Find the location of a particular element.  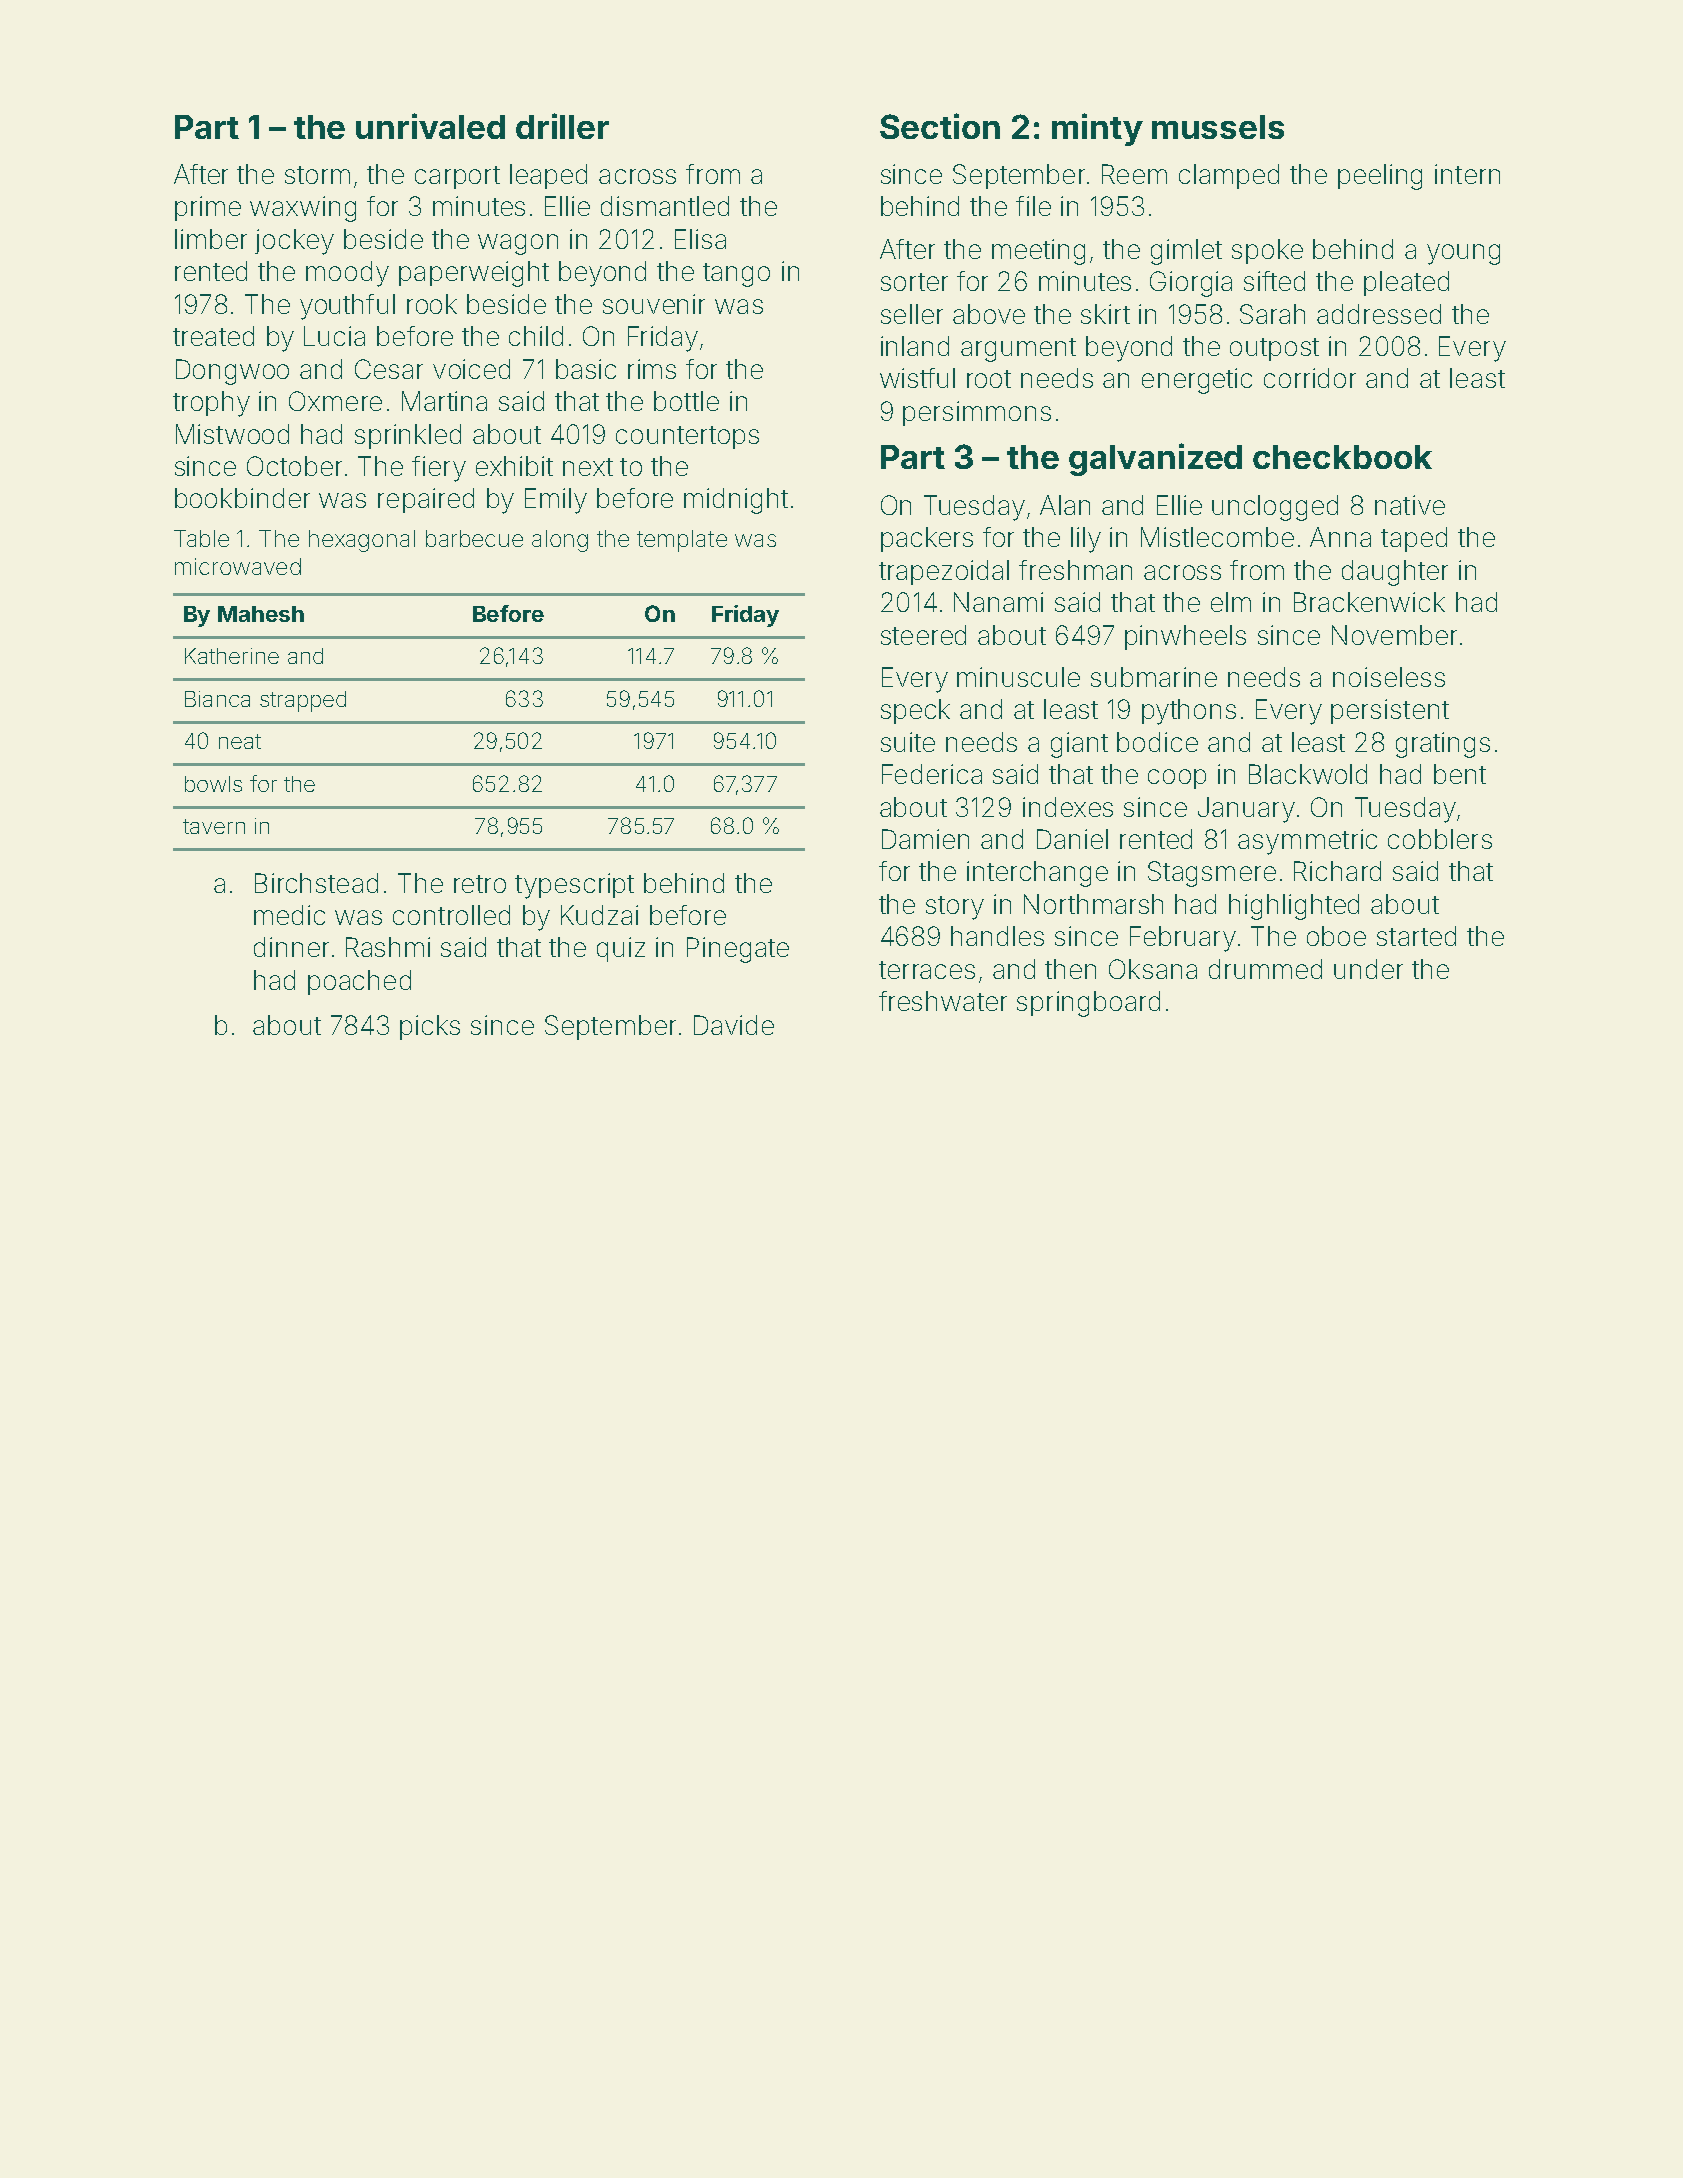

daughter is located at coordinates (1395, 573).
